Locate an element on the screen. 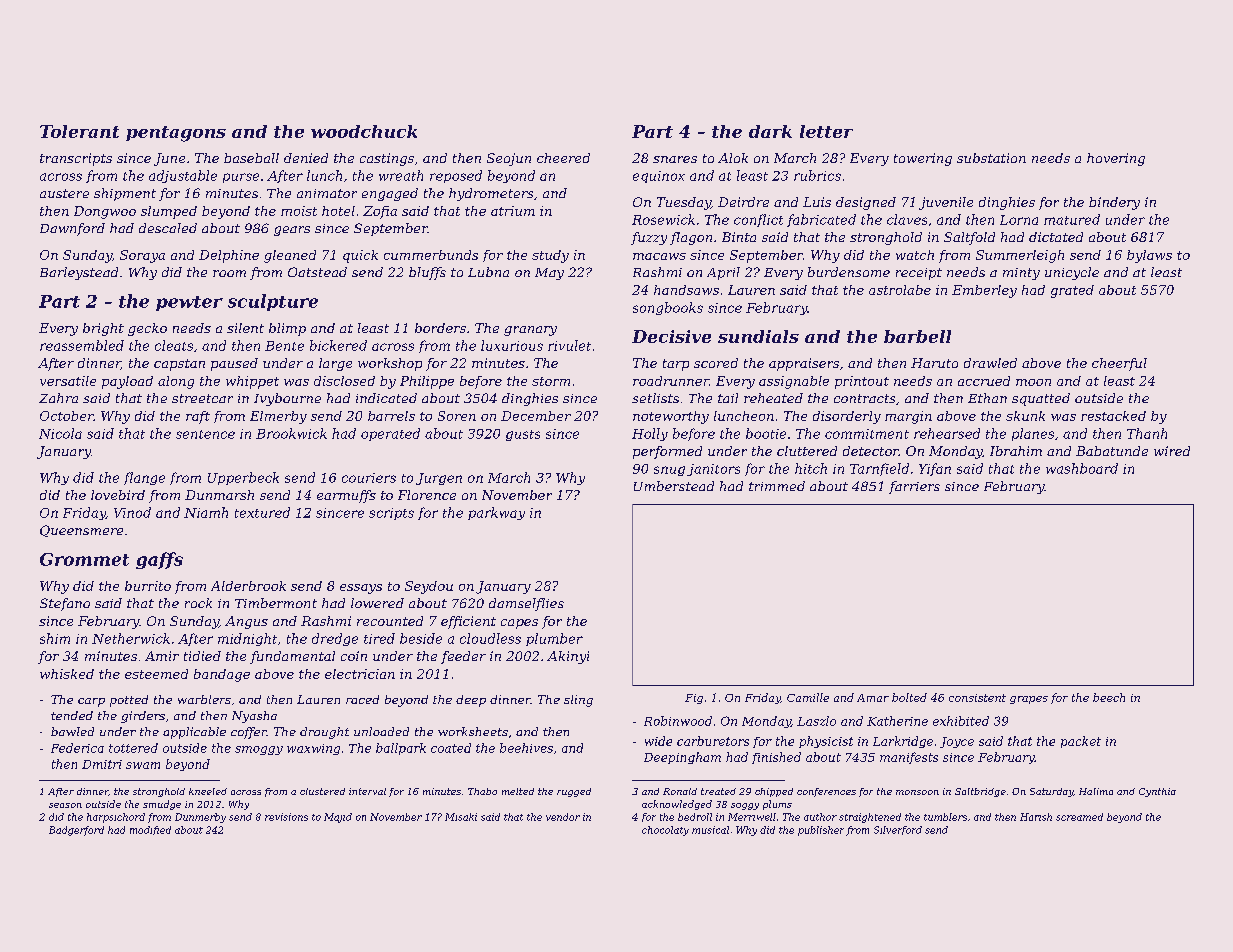 This screenshot has height=952, width=1233. modified is located at coordinates (150, 830).
